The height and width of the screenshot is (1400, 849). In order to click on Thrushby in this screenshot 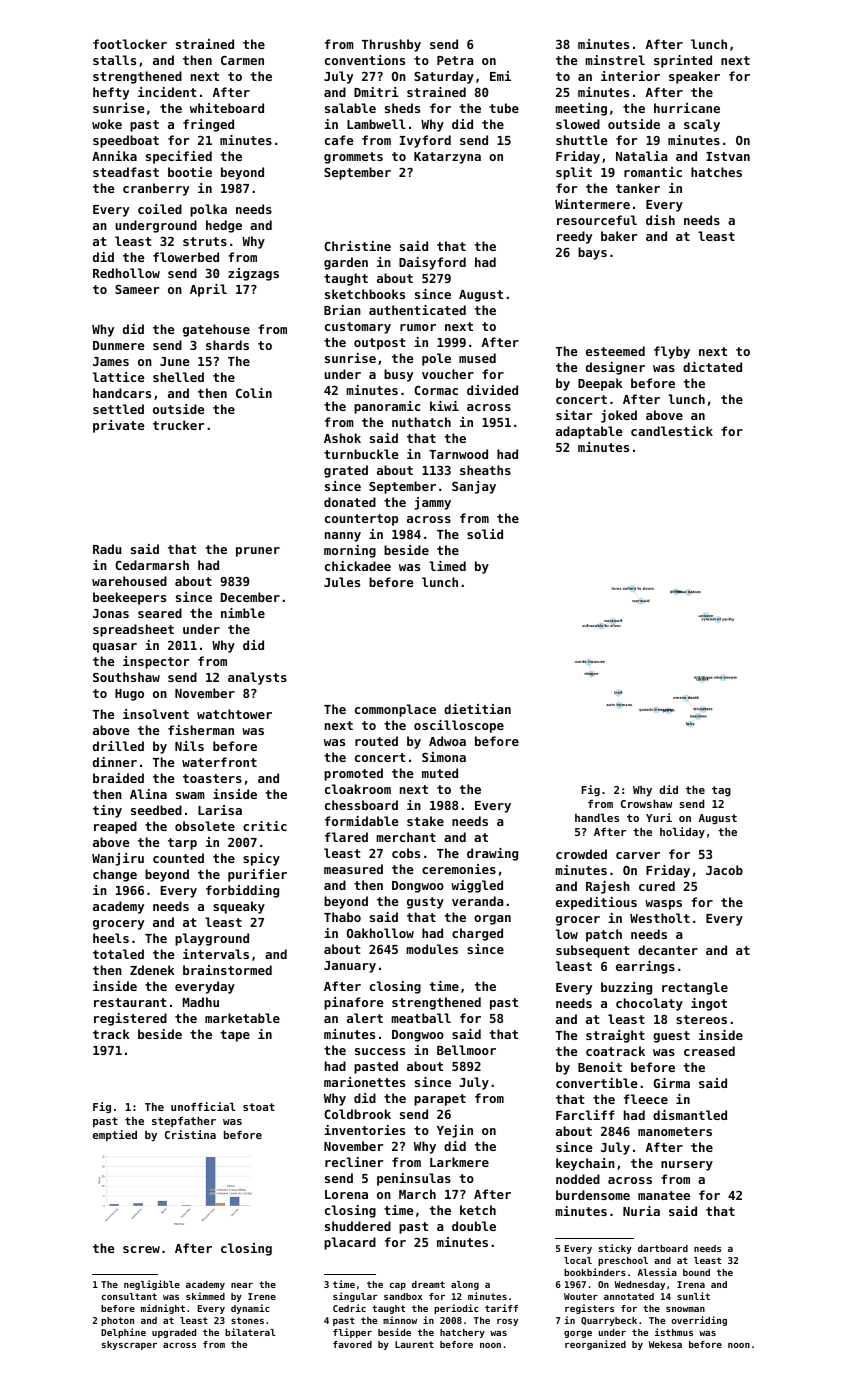, I will do `click(391, 45)`.
